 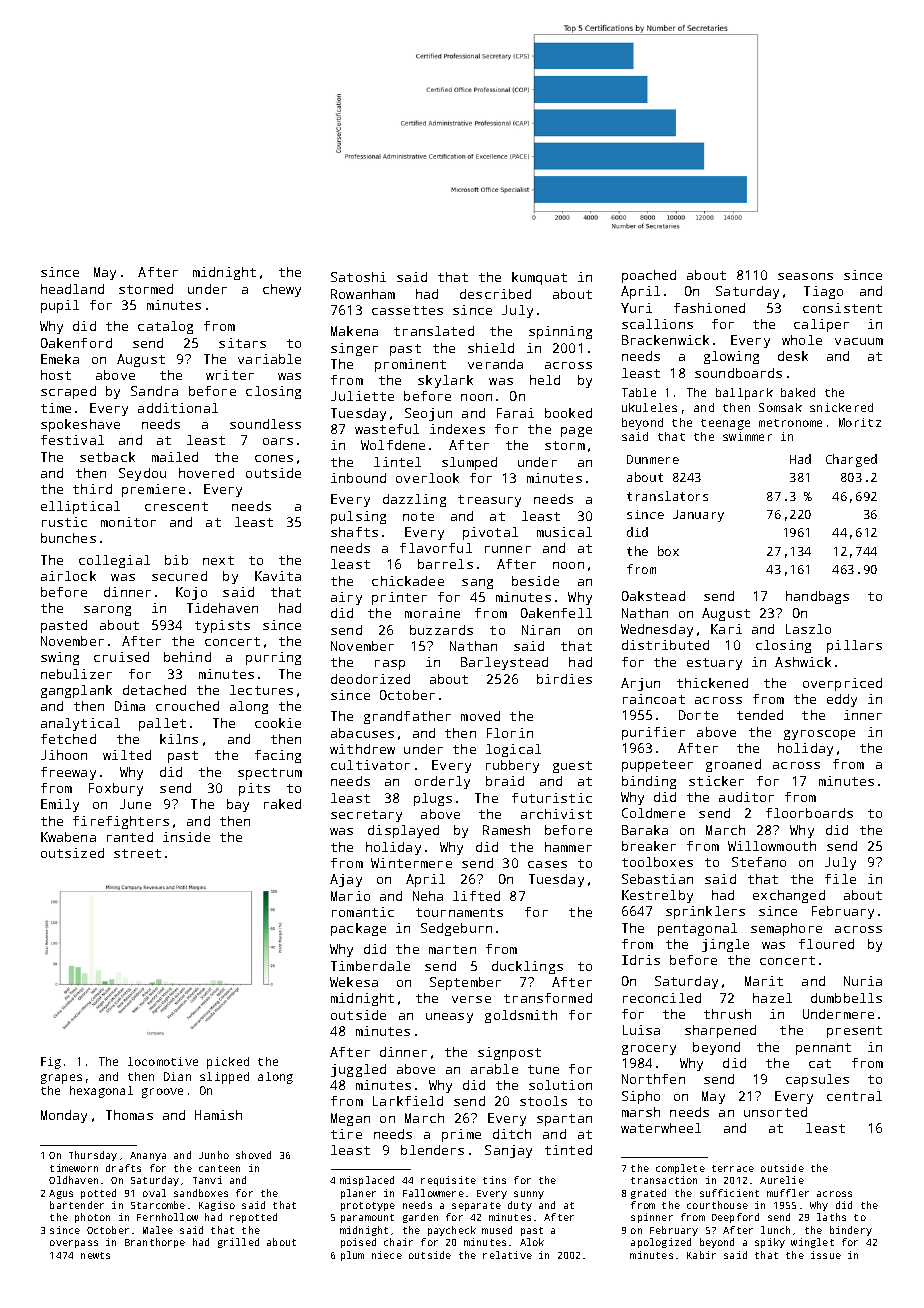 I want to click on gyroscope, so click(x=819, y=735).
